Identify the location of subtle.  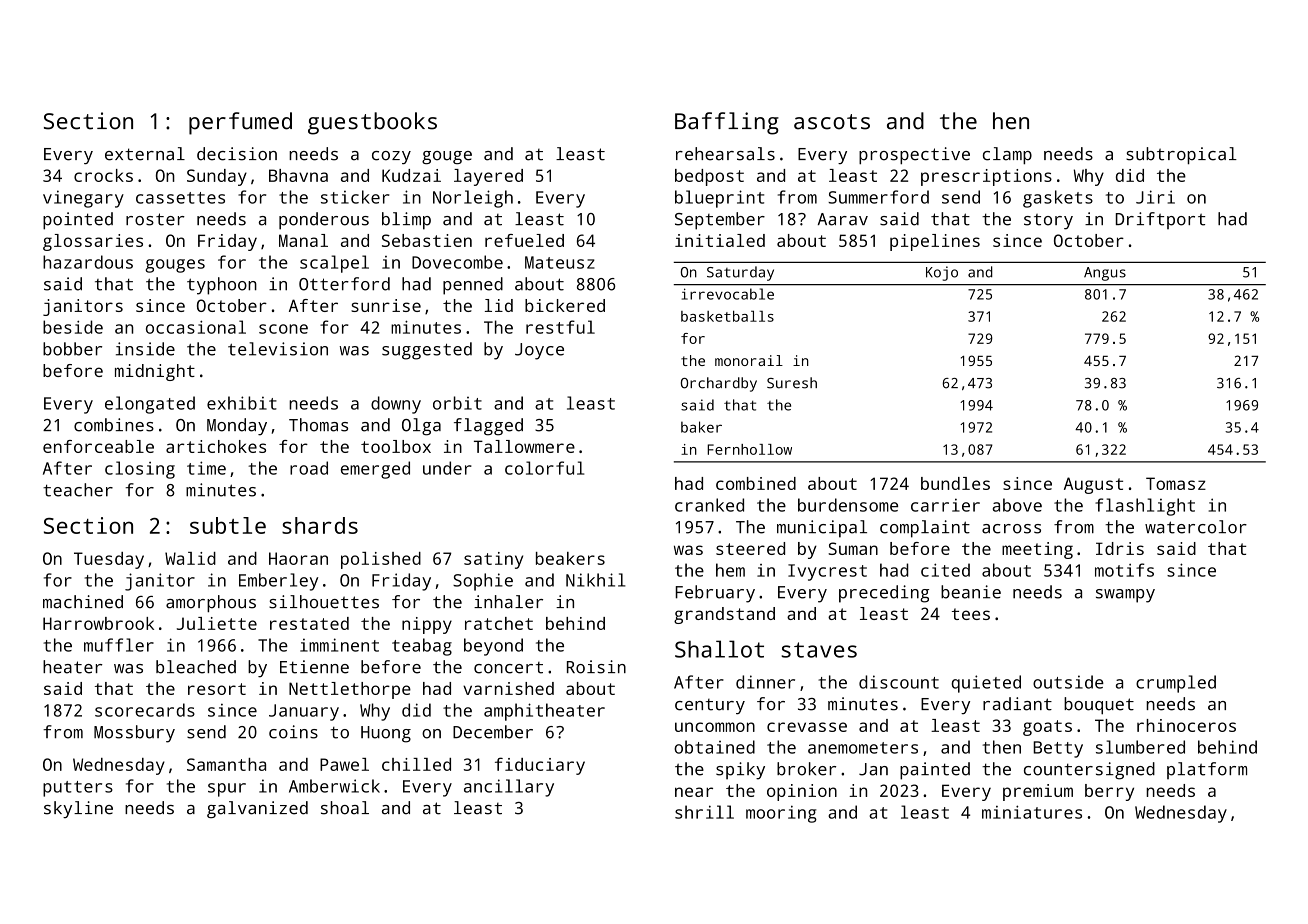
(228, 525).
